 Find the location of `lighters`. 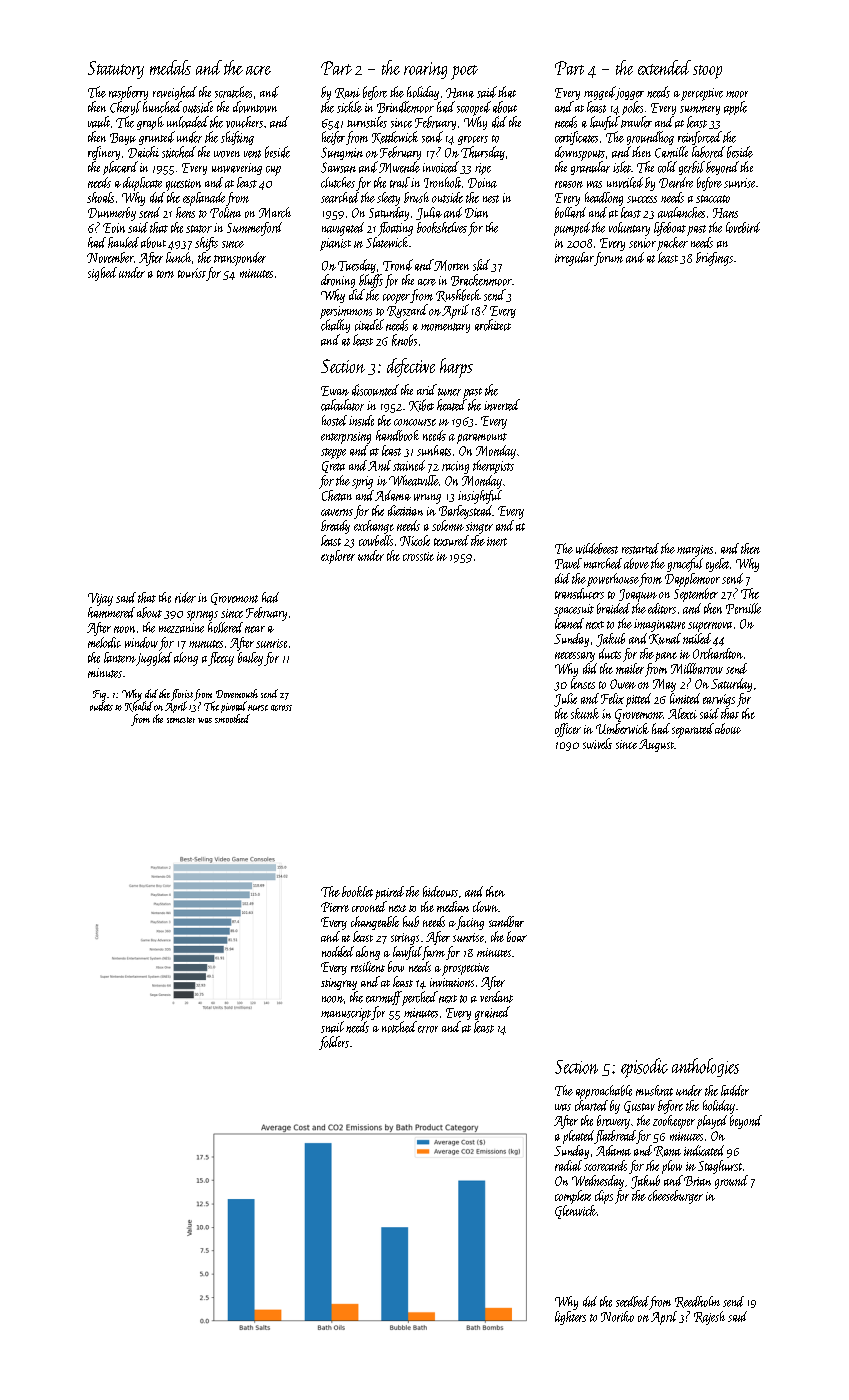

lighters is located at coordinates (570, 1318).
